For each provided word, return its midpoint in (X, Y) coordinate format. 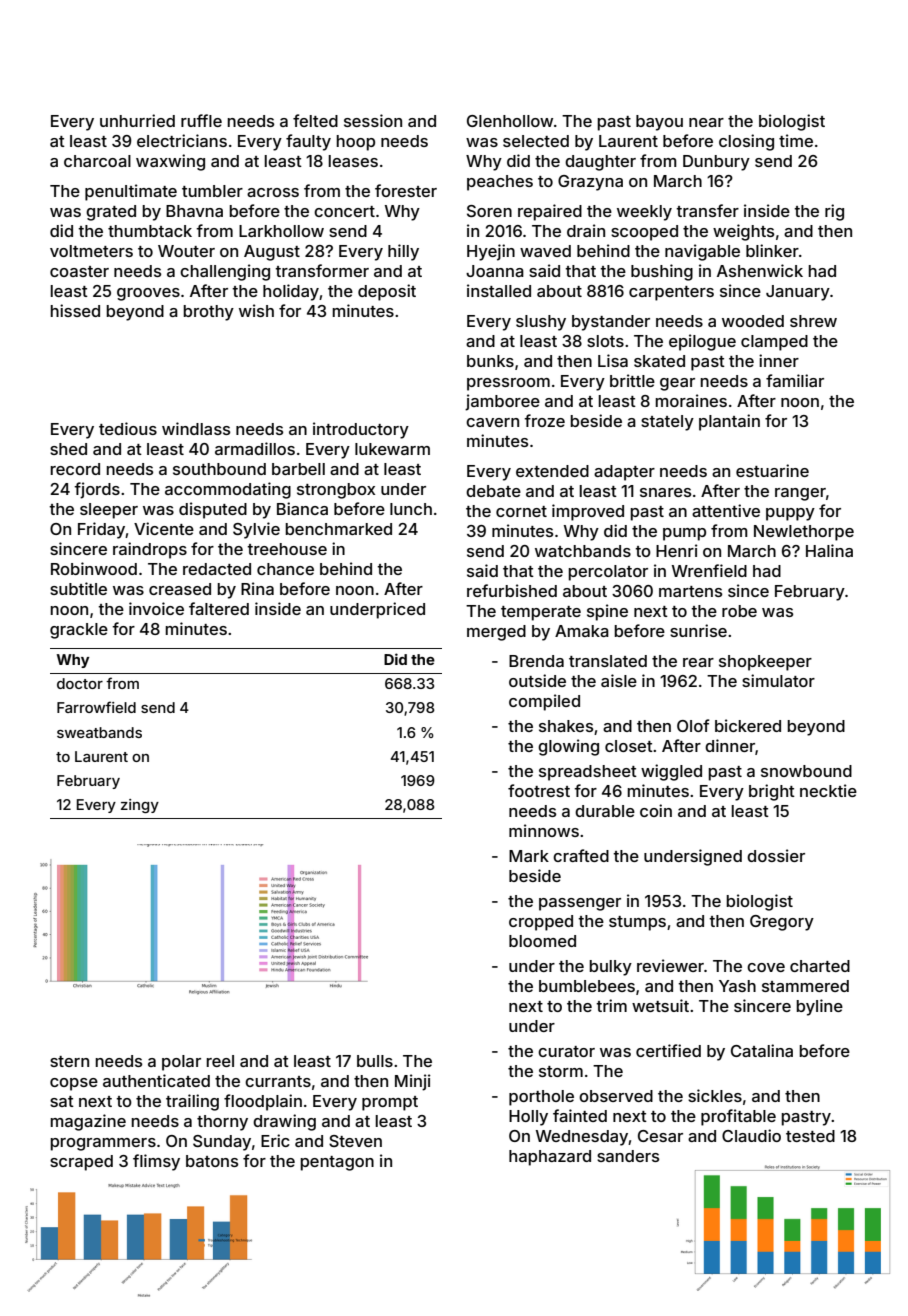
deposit (387, 292)
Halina (829, 550)
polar (181, 1063)
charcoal (97, 161)
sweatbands (99, 732)
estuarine (772, 470)
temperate (541, 613)
